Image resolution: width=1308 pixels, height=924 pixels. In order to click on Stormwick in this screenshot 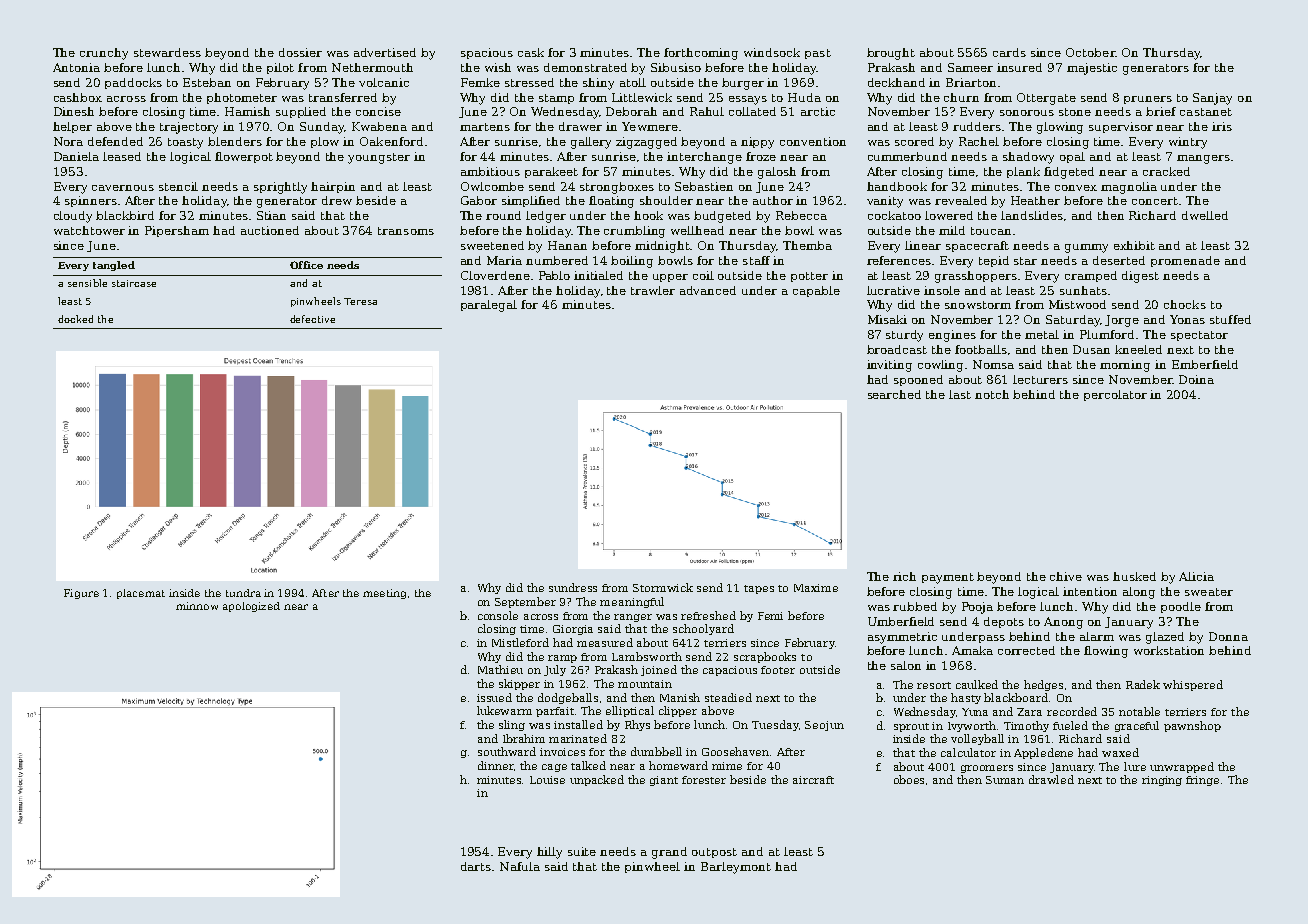, I will do `click(663, 587)`.
